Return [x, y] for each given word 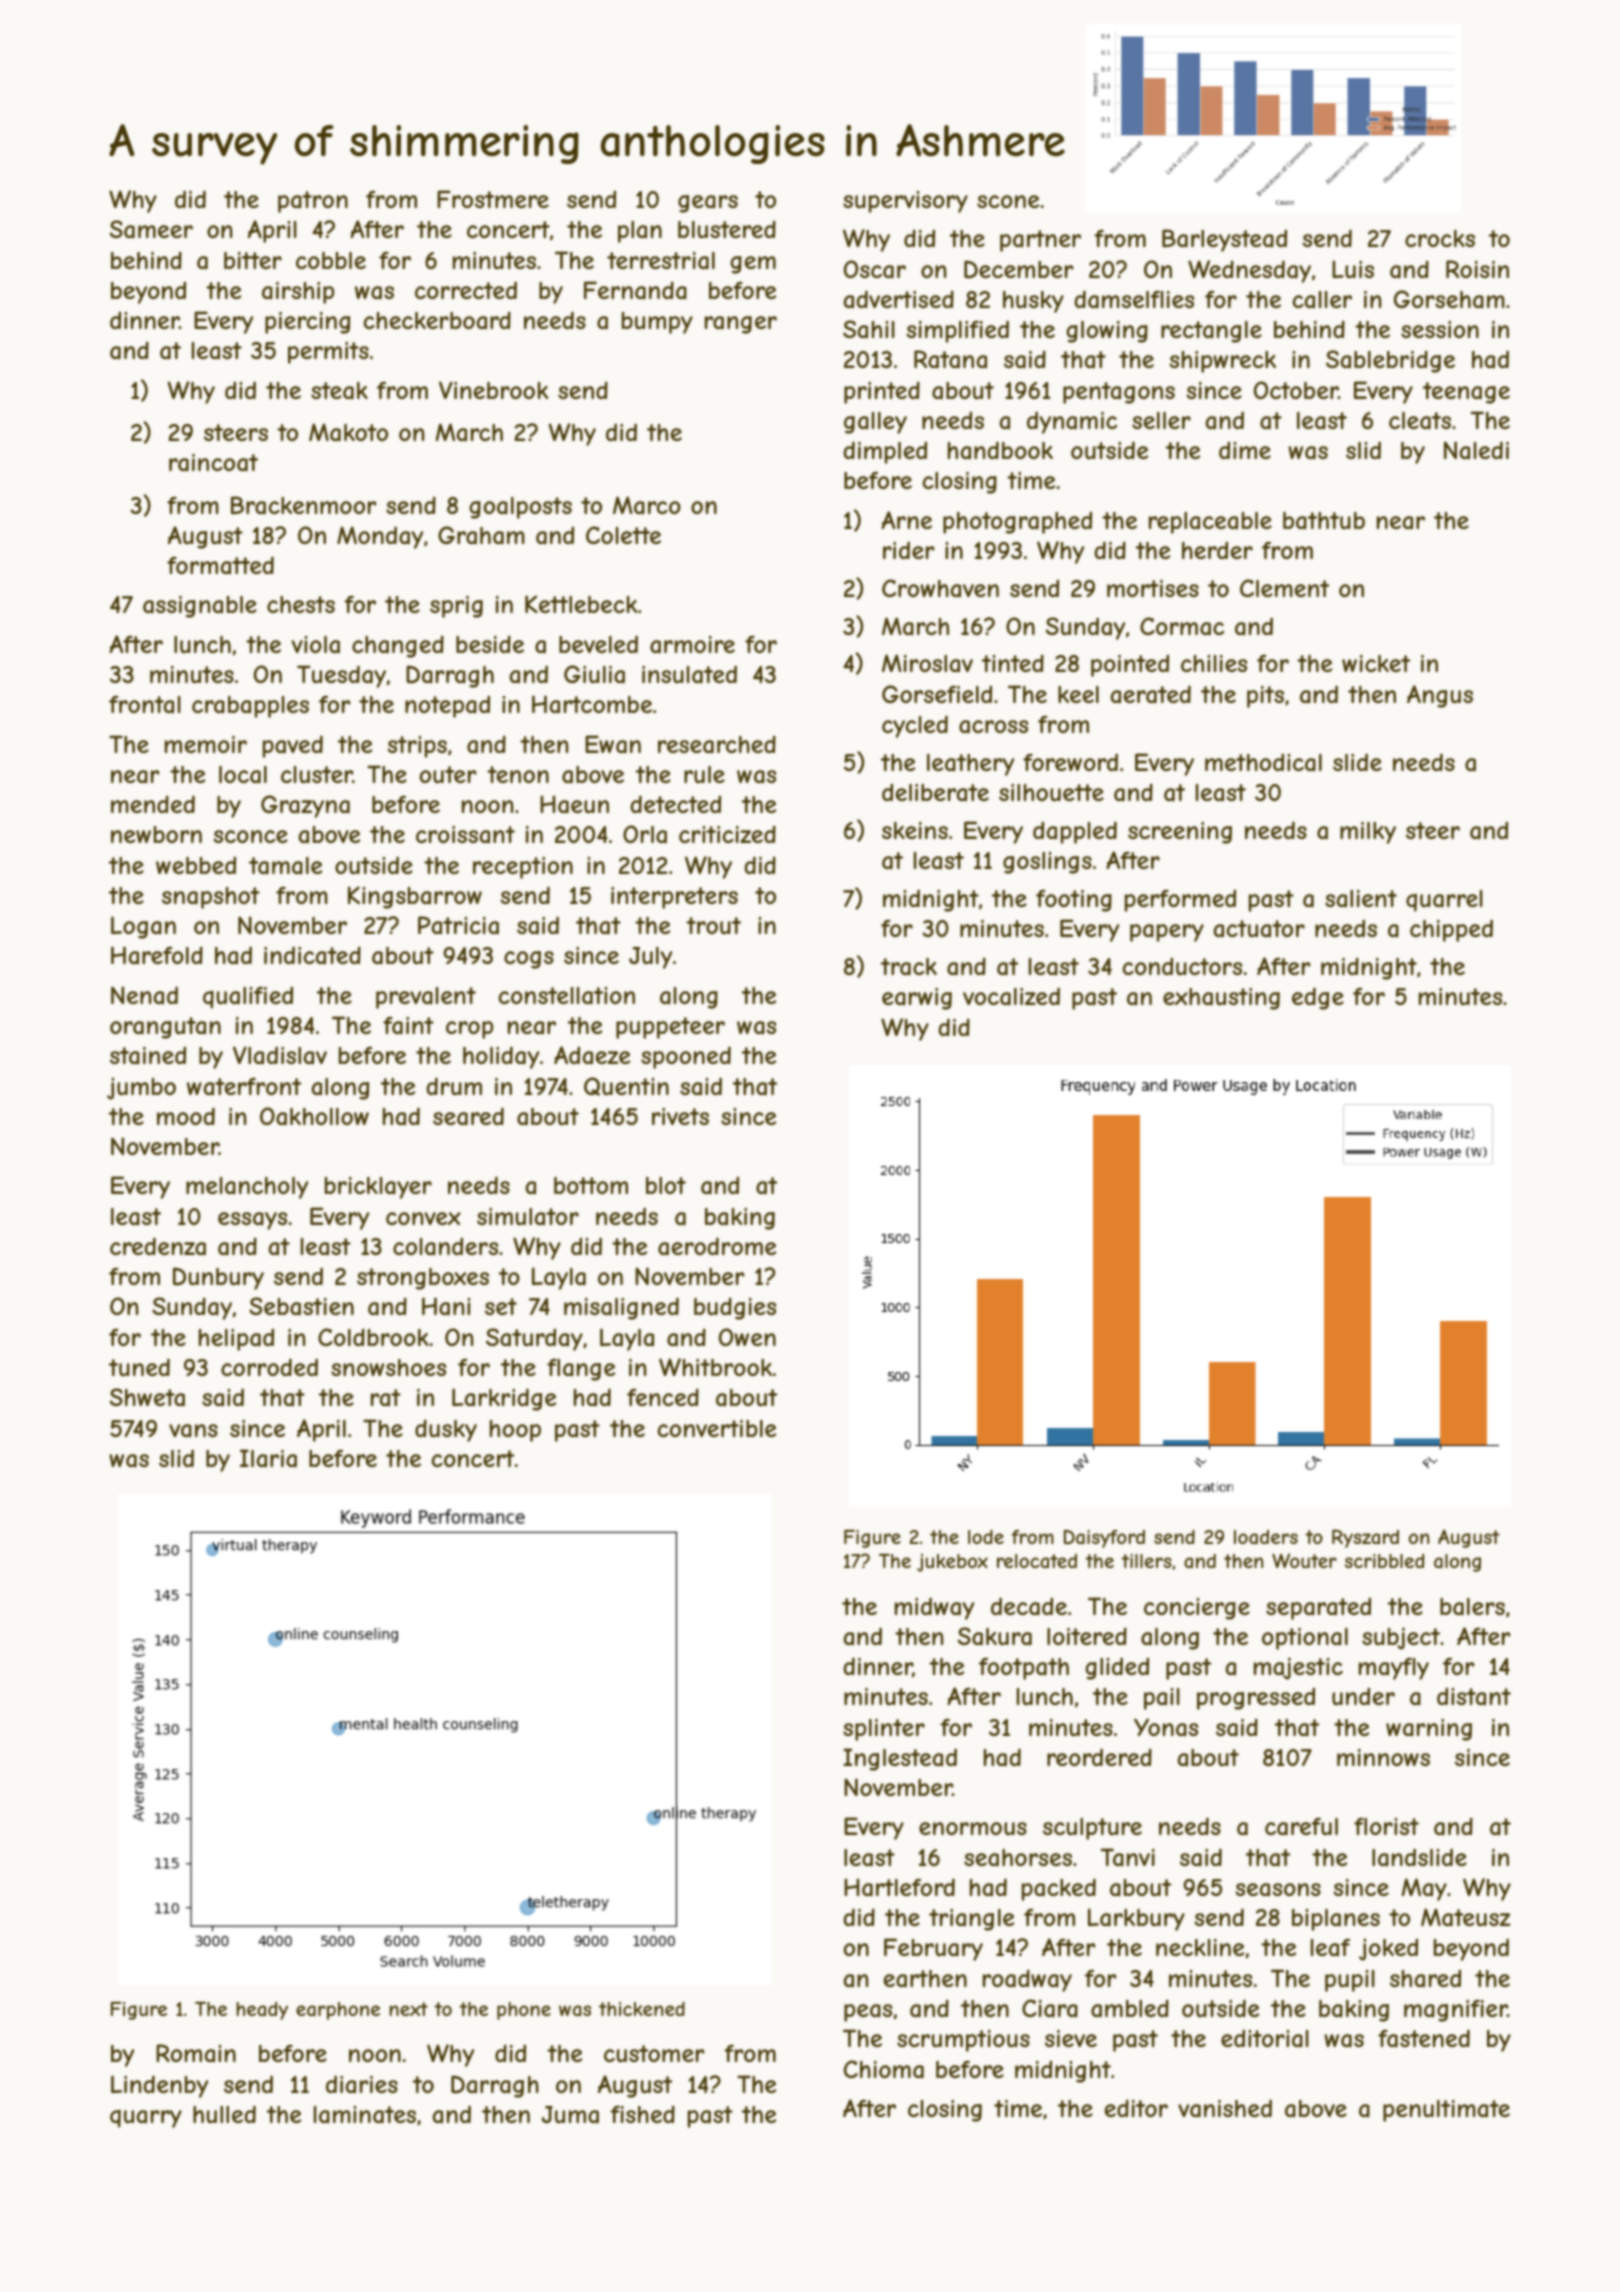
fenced [663, 1397]
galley [875, 423]
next [408, 2009]
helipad [236, 1339]
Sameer [151, 229]
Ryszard [1365, 1538]
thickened [642, 2009]
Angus [1440, 696]
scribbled [1384, 1561]
